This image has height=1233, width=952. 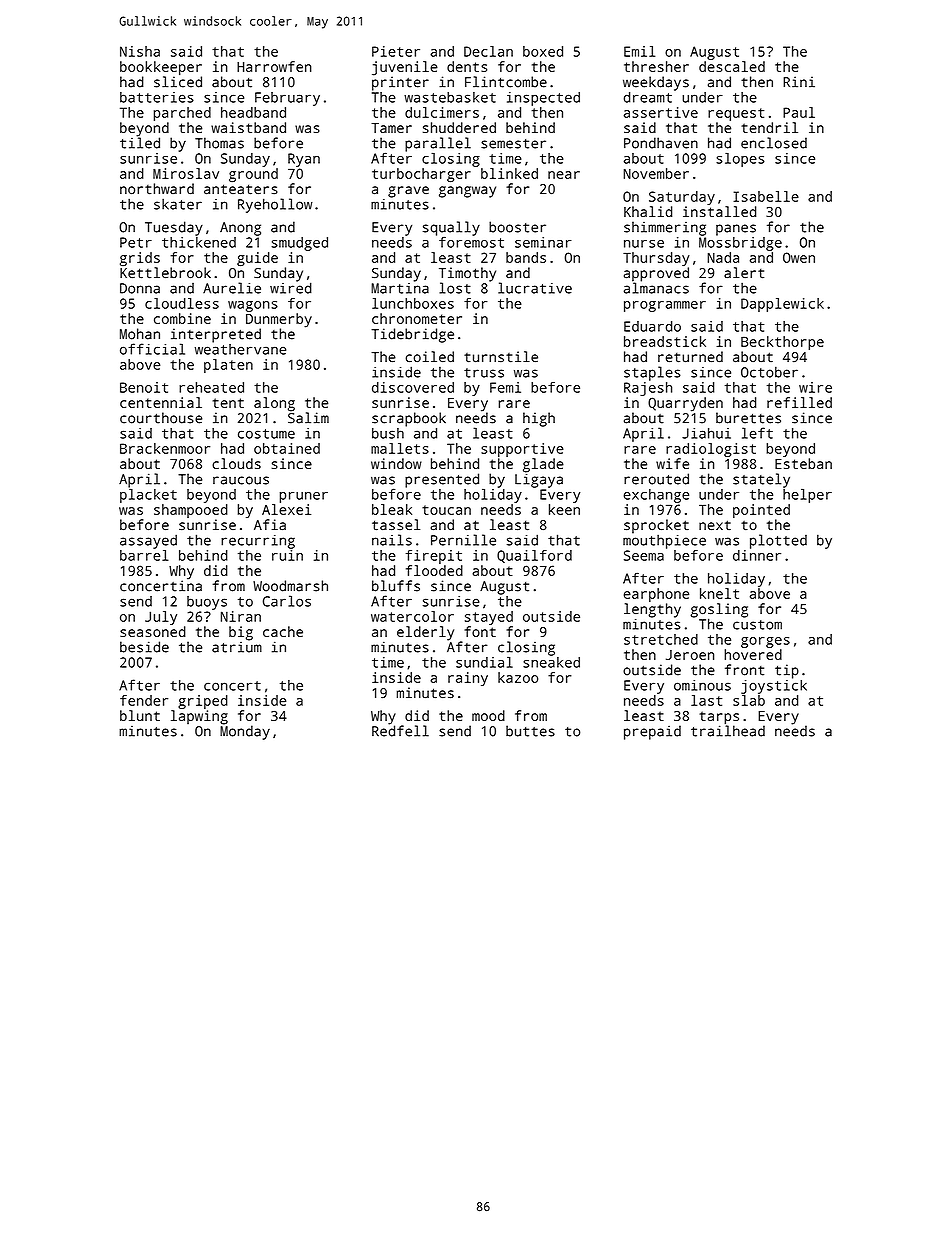 I want to click on next, so click(x=715, y=525).
